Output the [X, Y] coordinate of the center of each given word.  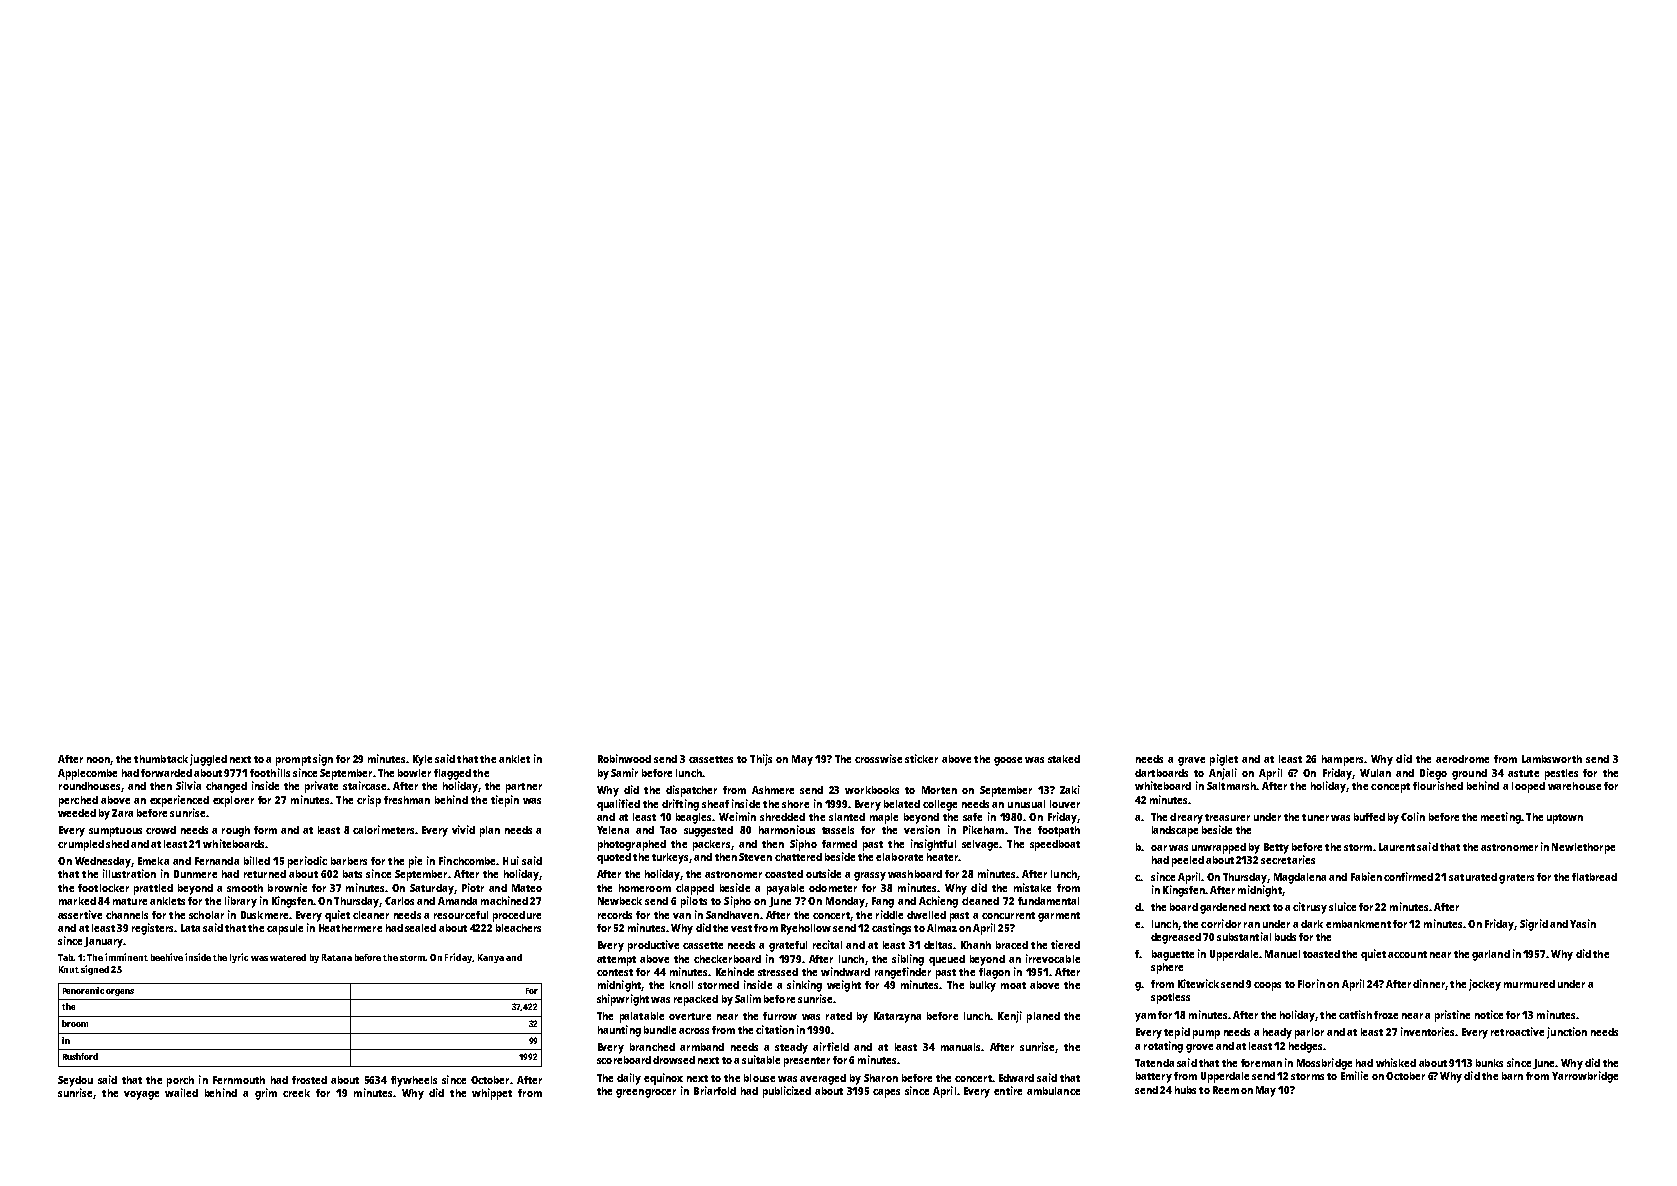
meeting [1501, 818]
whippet [492, 1094]
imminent [126, 957]
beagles [694, 818]
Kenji [1010, 1017]
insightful [933, 845]
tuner [1315, 817]
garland [1491, 955]
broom [75, 1023]
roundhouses [89, 786]
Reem [1226, 1090]
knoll [681, 985]
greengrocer [646, 1093]
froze [1386, 1015]
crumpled [81, 845]
